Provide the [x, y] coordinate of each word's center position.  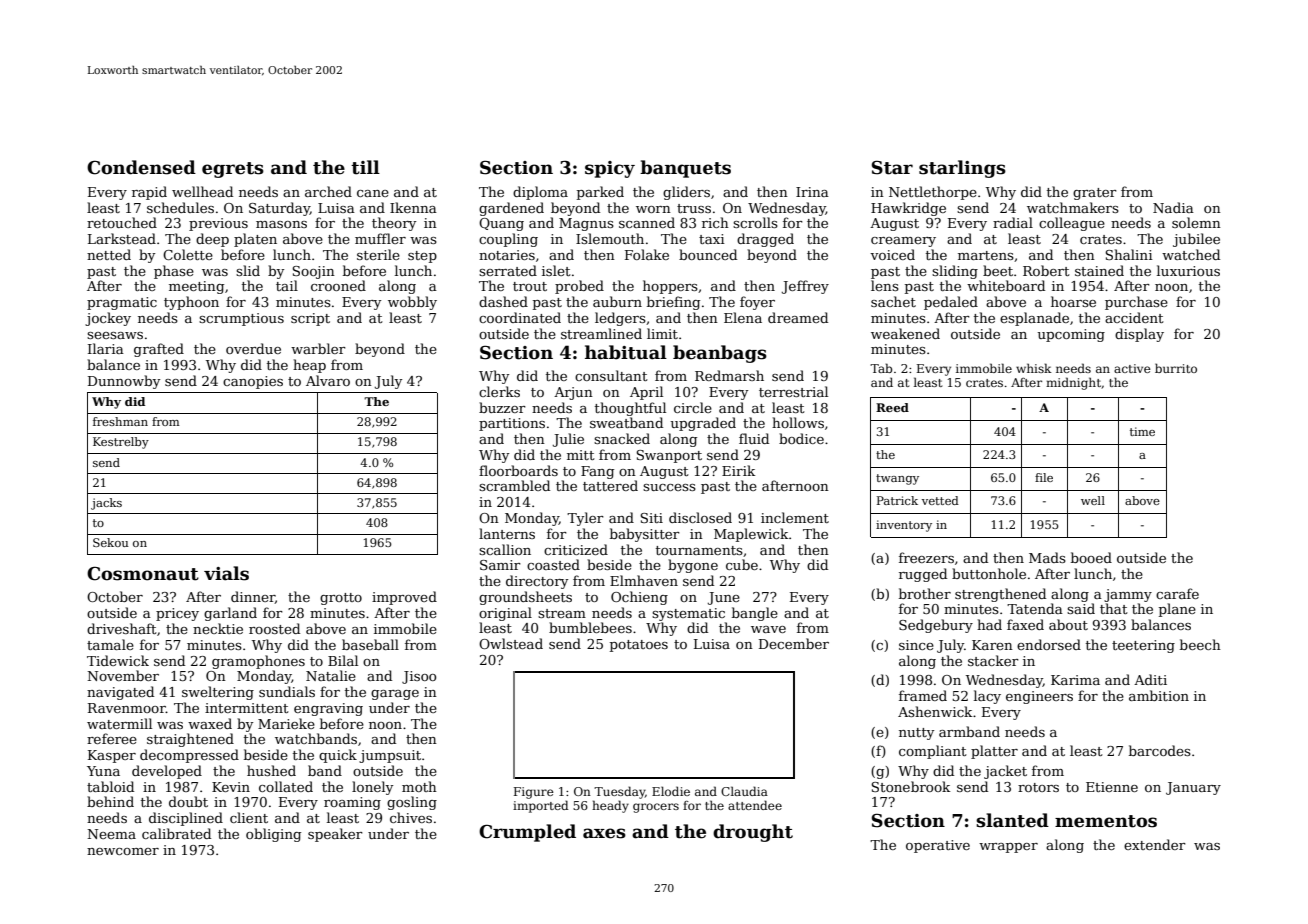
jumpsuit [390, 756]
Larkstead [122, 238]
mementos [1106, 821]
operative [938, 846]
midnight [1073, 383]
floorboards [518, 470]
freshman [120, 421]
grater [1095, 194]
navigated [120, 693]
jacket [1005, 772]
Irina [812, 192]
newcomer [123, 851]
